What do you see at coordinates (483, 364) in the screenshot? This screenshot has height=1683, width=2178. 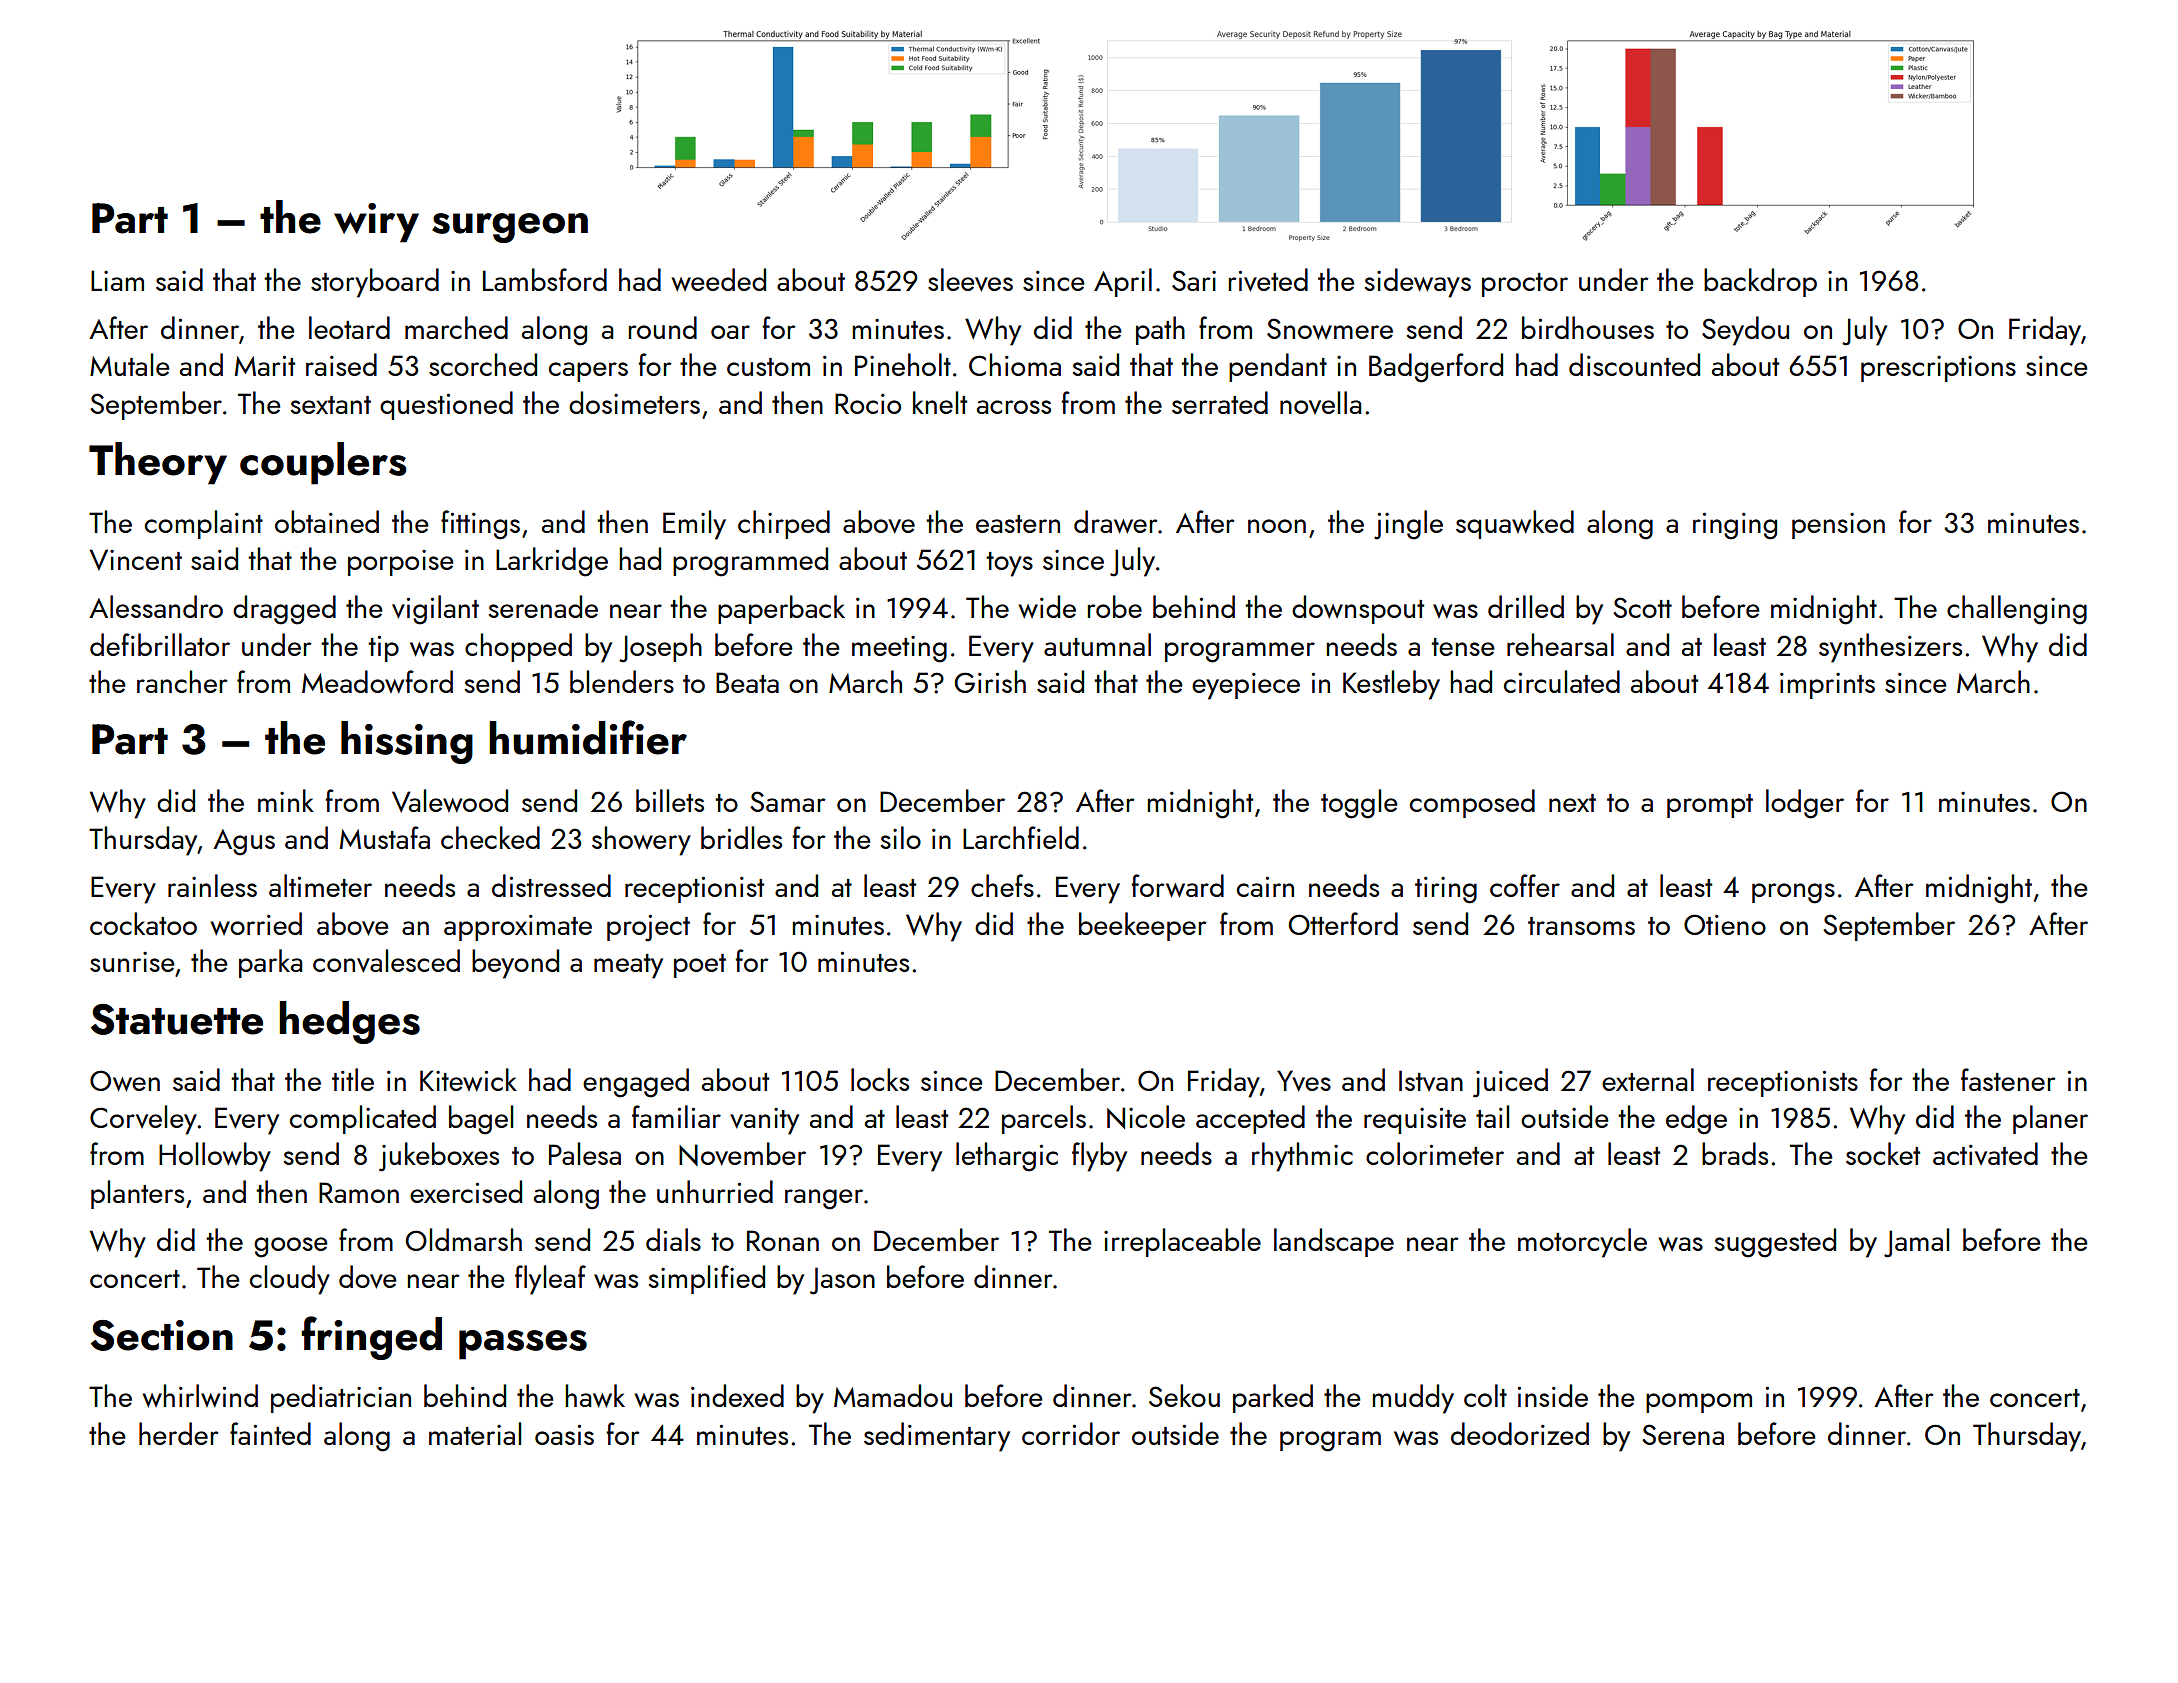 I see `scorched` at bounding box center [483, 364].
